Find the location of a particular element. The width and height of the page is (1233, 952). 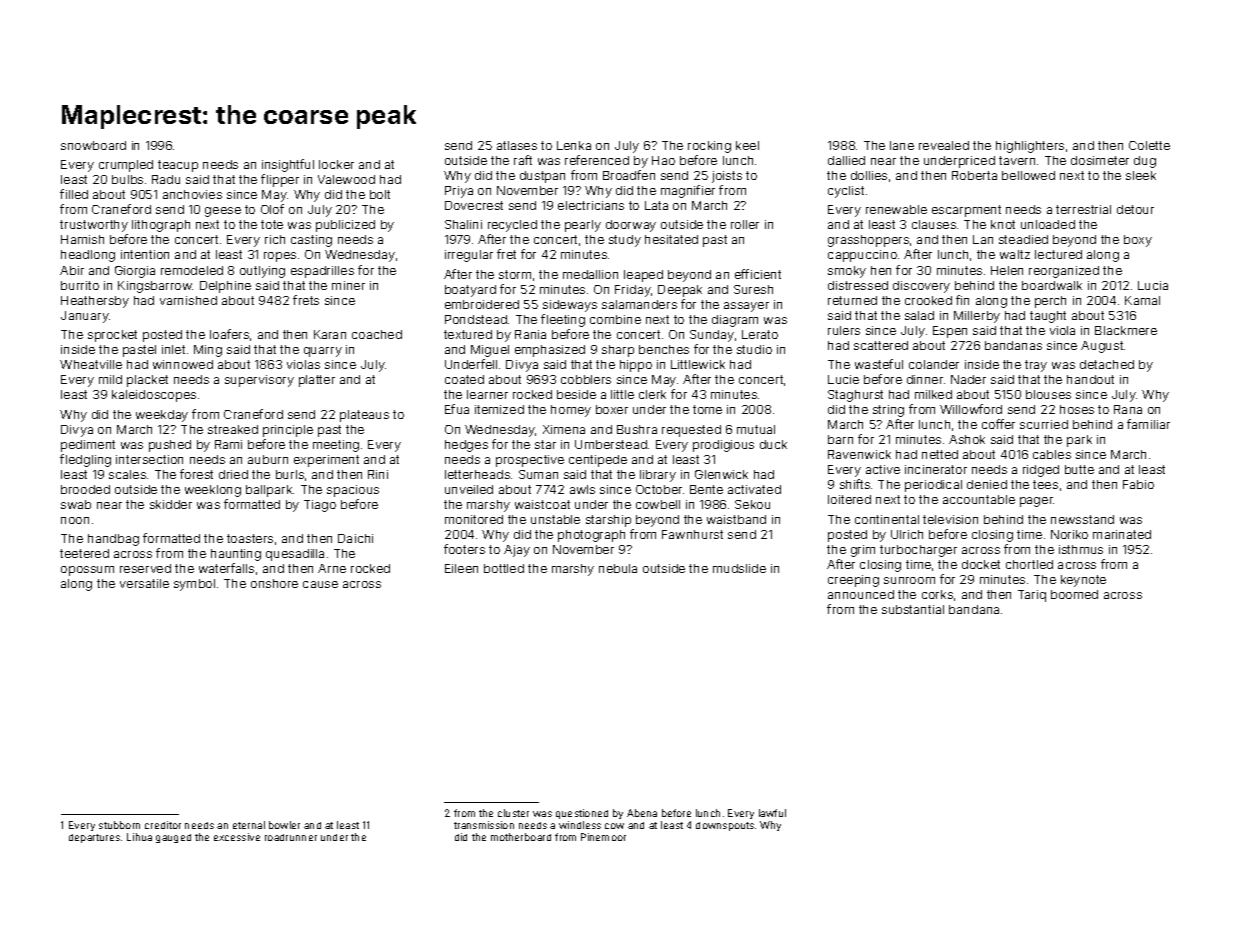

waistcoat is located at coordinates (542, 504).
